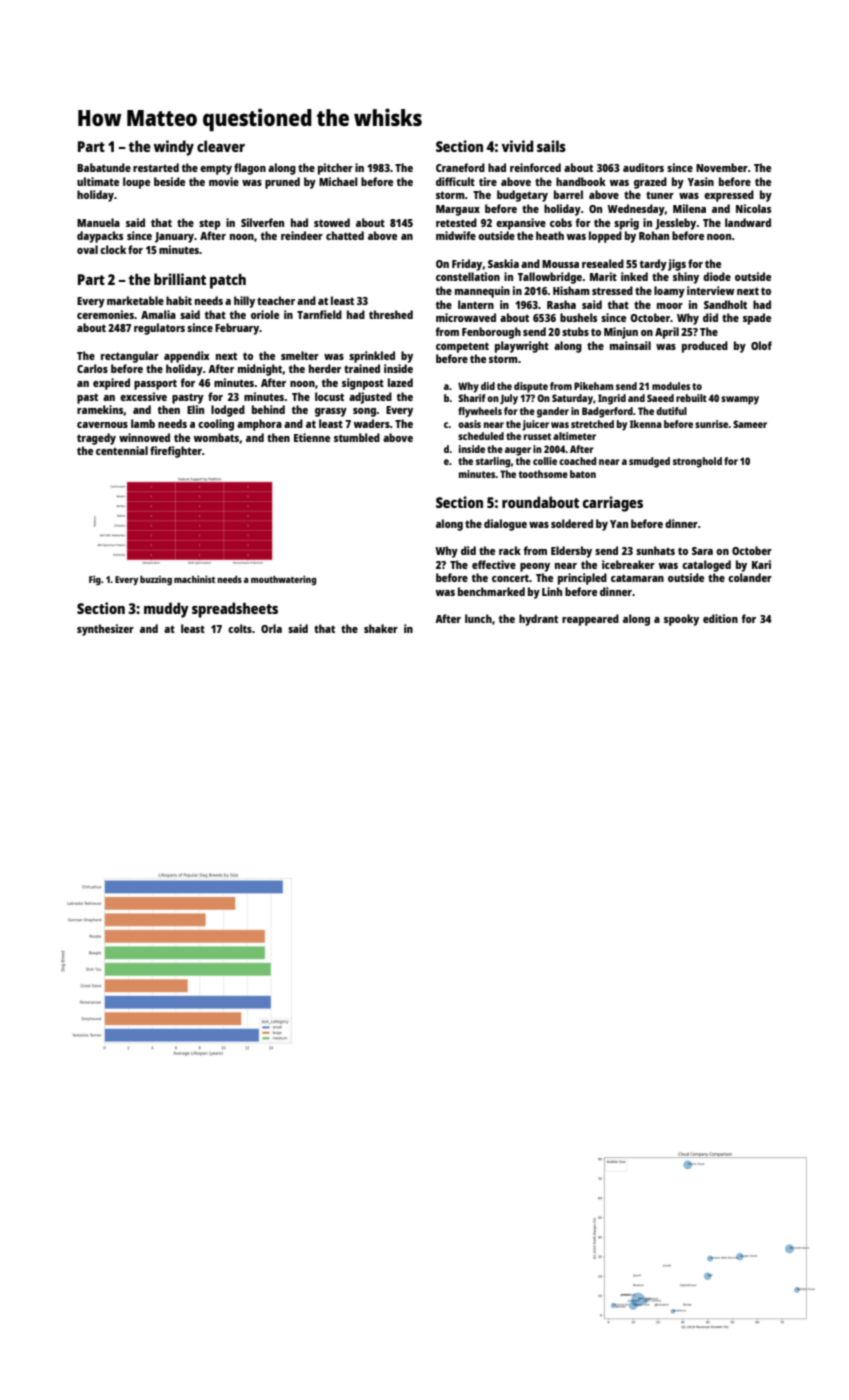 Image resolution: width=849 pixels, height=1400 pixels. What do you see at coordinates (105, 314) in the screenshot?
I see `ceremonies` at bounding box center [105, 314].
